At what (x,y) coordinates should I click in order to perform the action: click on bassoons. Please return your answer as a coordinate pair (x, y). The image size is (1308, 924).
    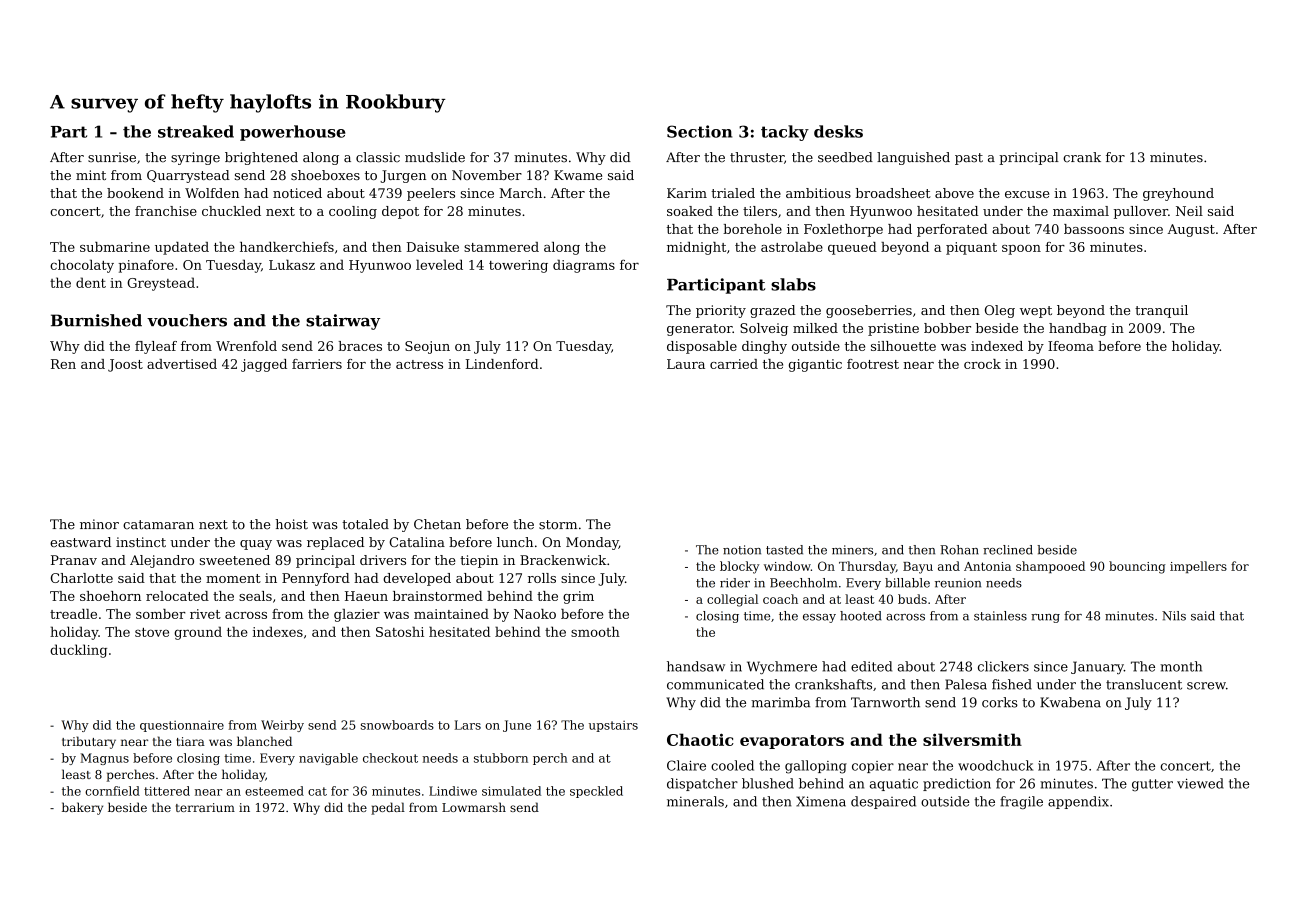
    Looking at the image, I should click on (1094, 229).
